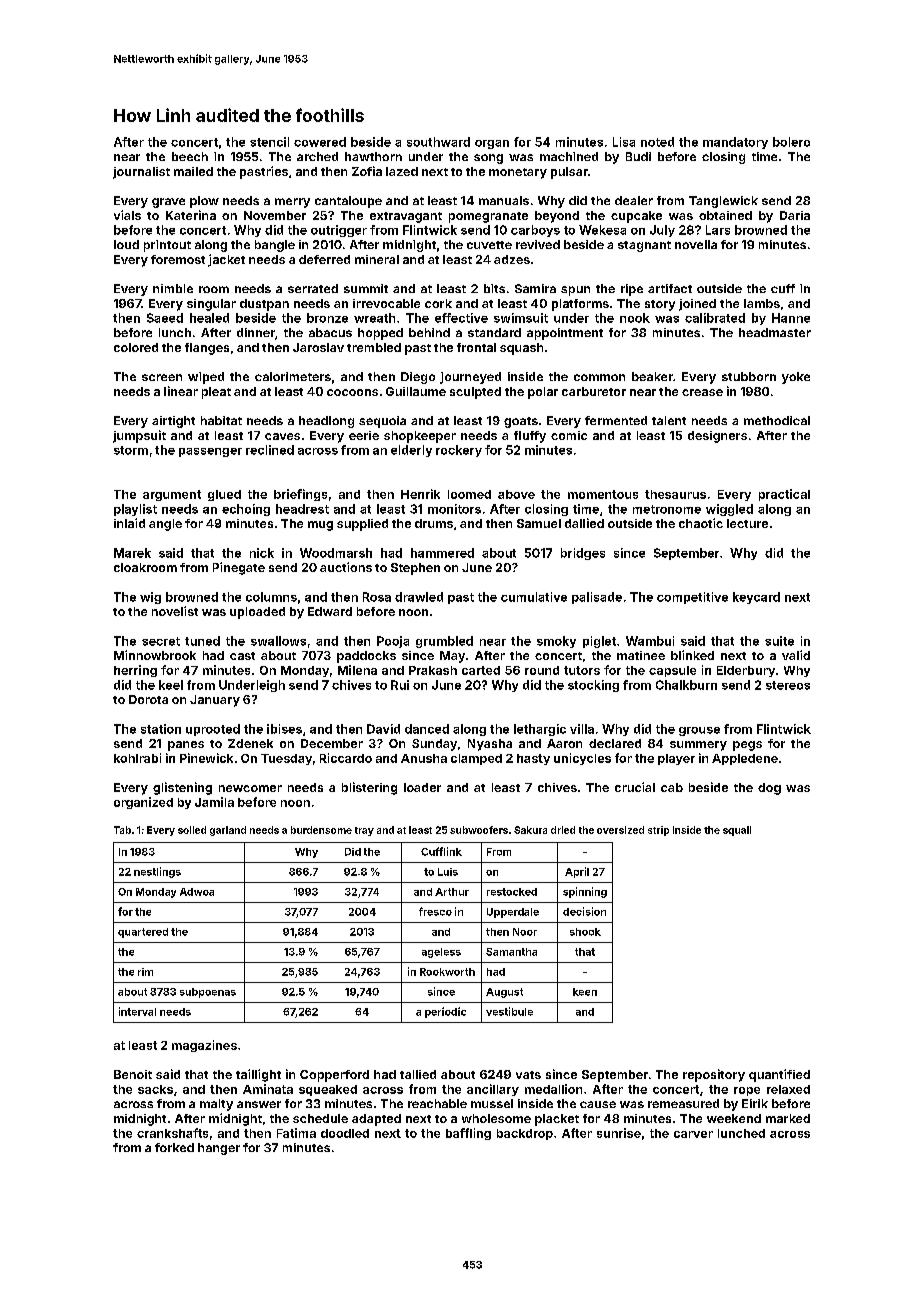  Describe the element at coordinates (250, 788) in the image. I see `newcomer` at that location.
